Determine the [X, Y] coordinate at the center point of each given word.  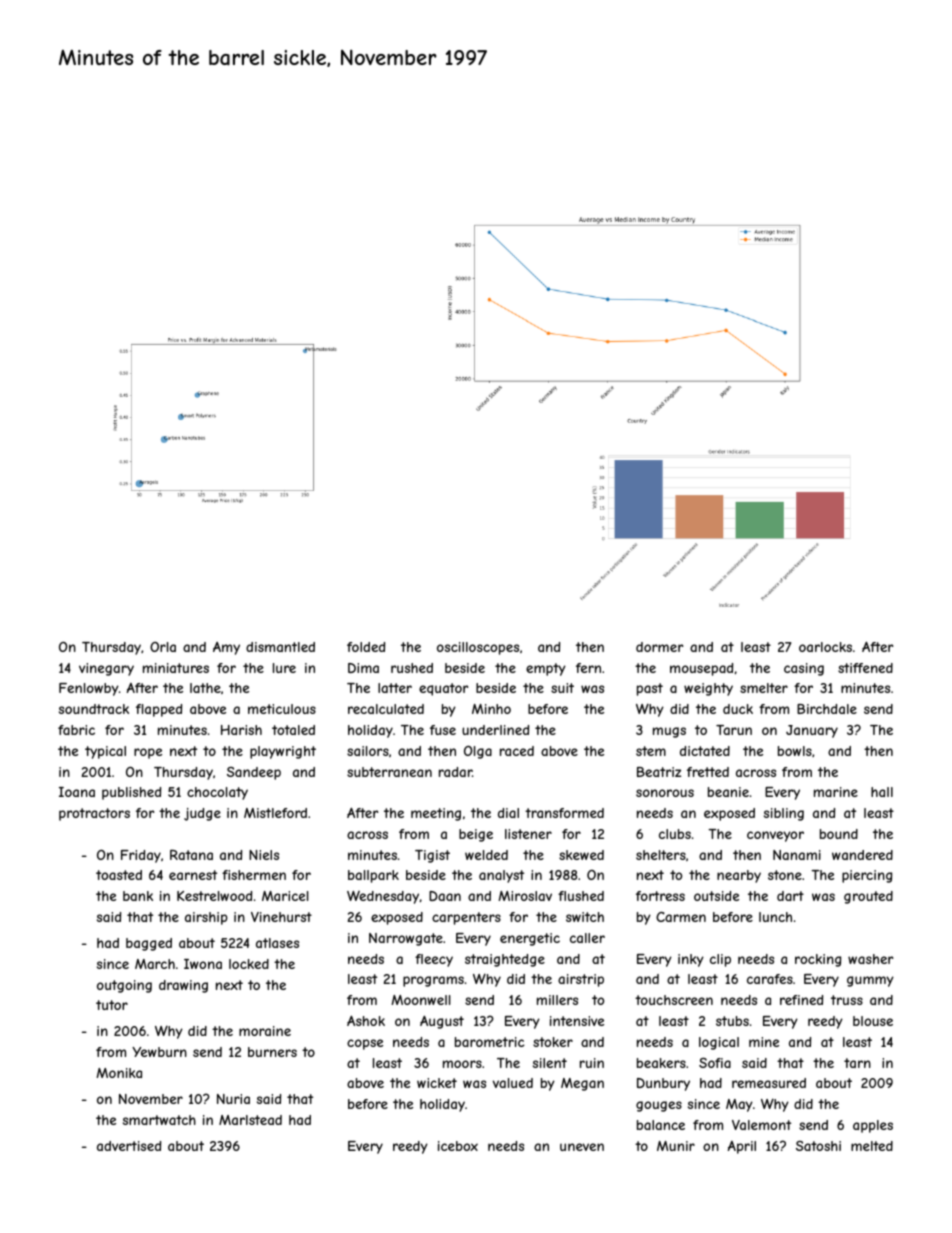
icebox [458, 1146]
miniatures [176, 668]
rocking [818, 960]
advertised [129, 1146]
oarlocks [825, 647]
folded [366, 647]
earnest [193, 875]
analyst [501, 876]
